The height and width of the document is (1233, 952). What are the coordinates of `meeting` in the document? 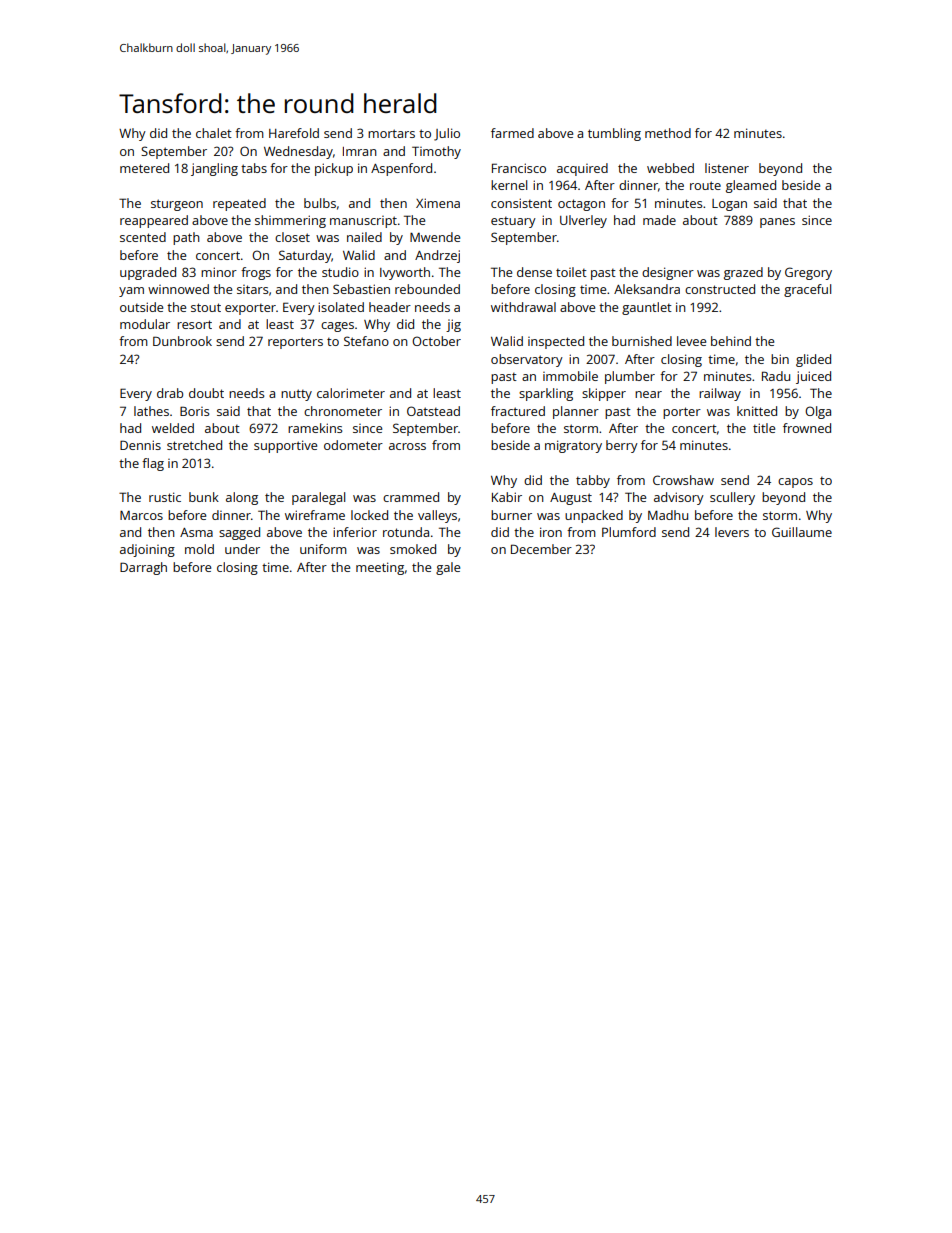 It's located at (380, 568).
